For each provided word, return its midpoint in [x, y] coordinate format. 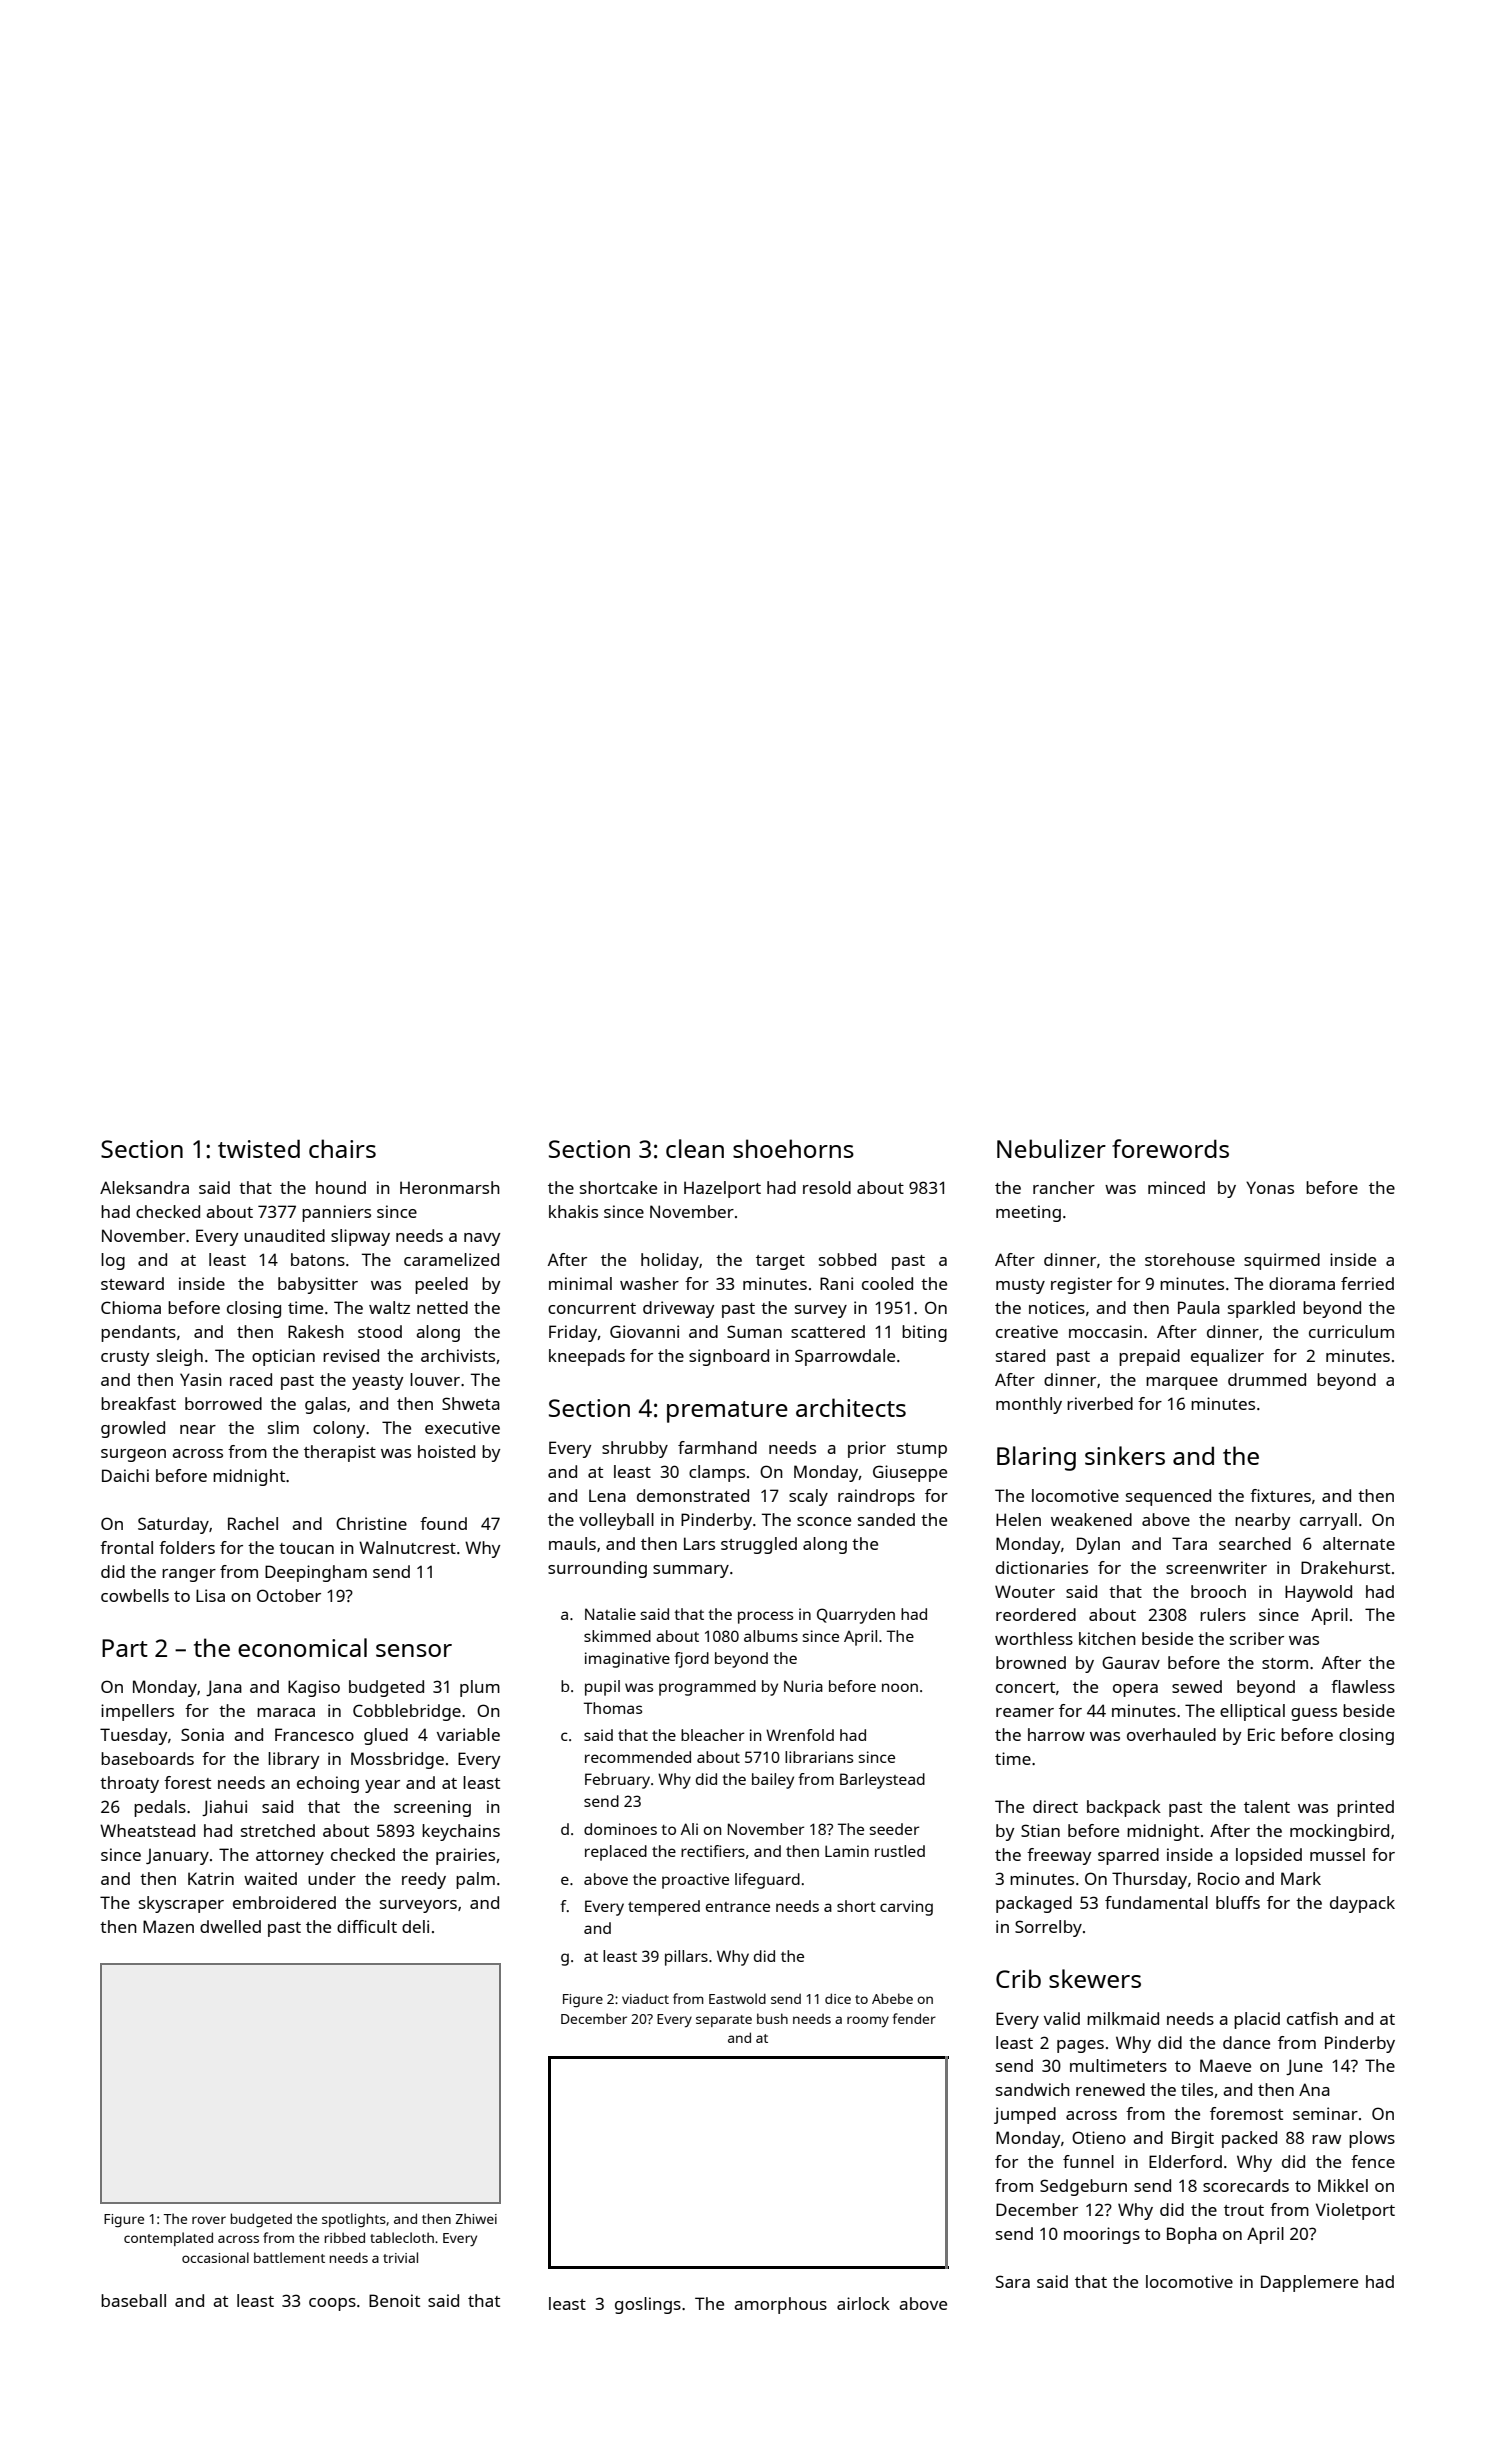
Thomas [613, 1708]
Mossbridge [397, 1760]
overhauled [1171, 1734]
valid [1062, 2018]
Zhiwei [476, 2218]
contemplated [168, 2239]
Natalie [610, 1614]
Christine [371, 1523]
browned [1031, 1662]
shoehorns [793, 1148]
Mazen [168, 1926]
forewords [1170, 1148]
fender [914, 2018]
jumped [1025, 2115]
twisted [259, 1148]
